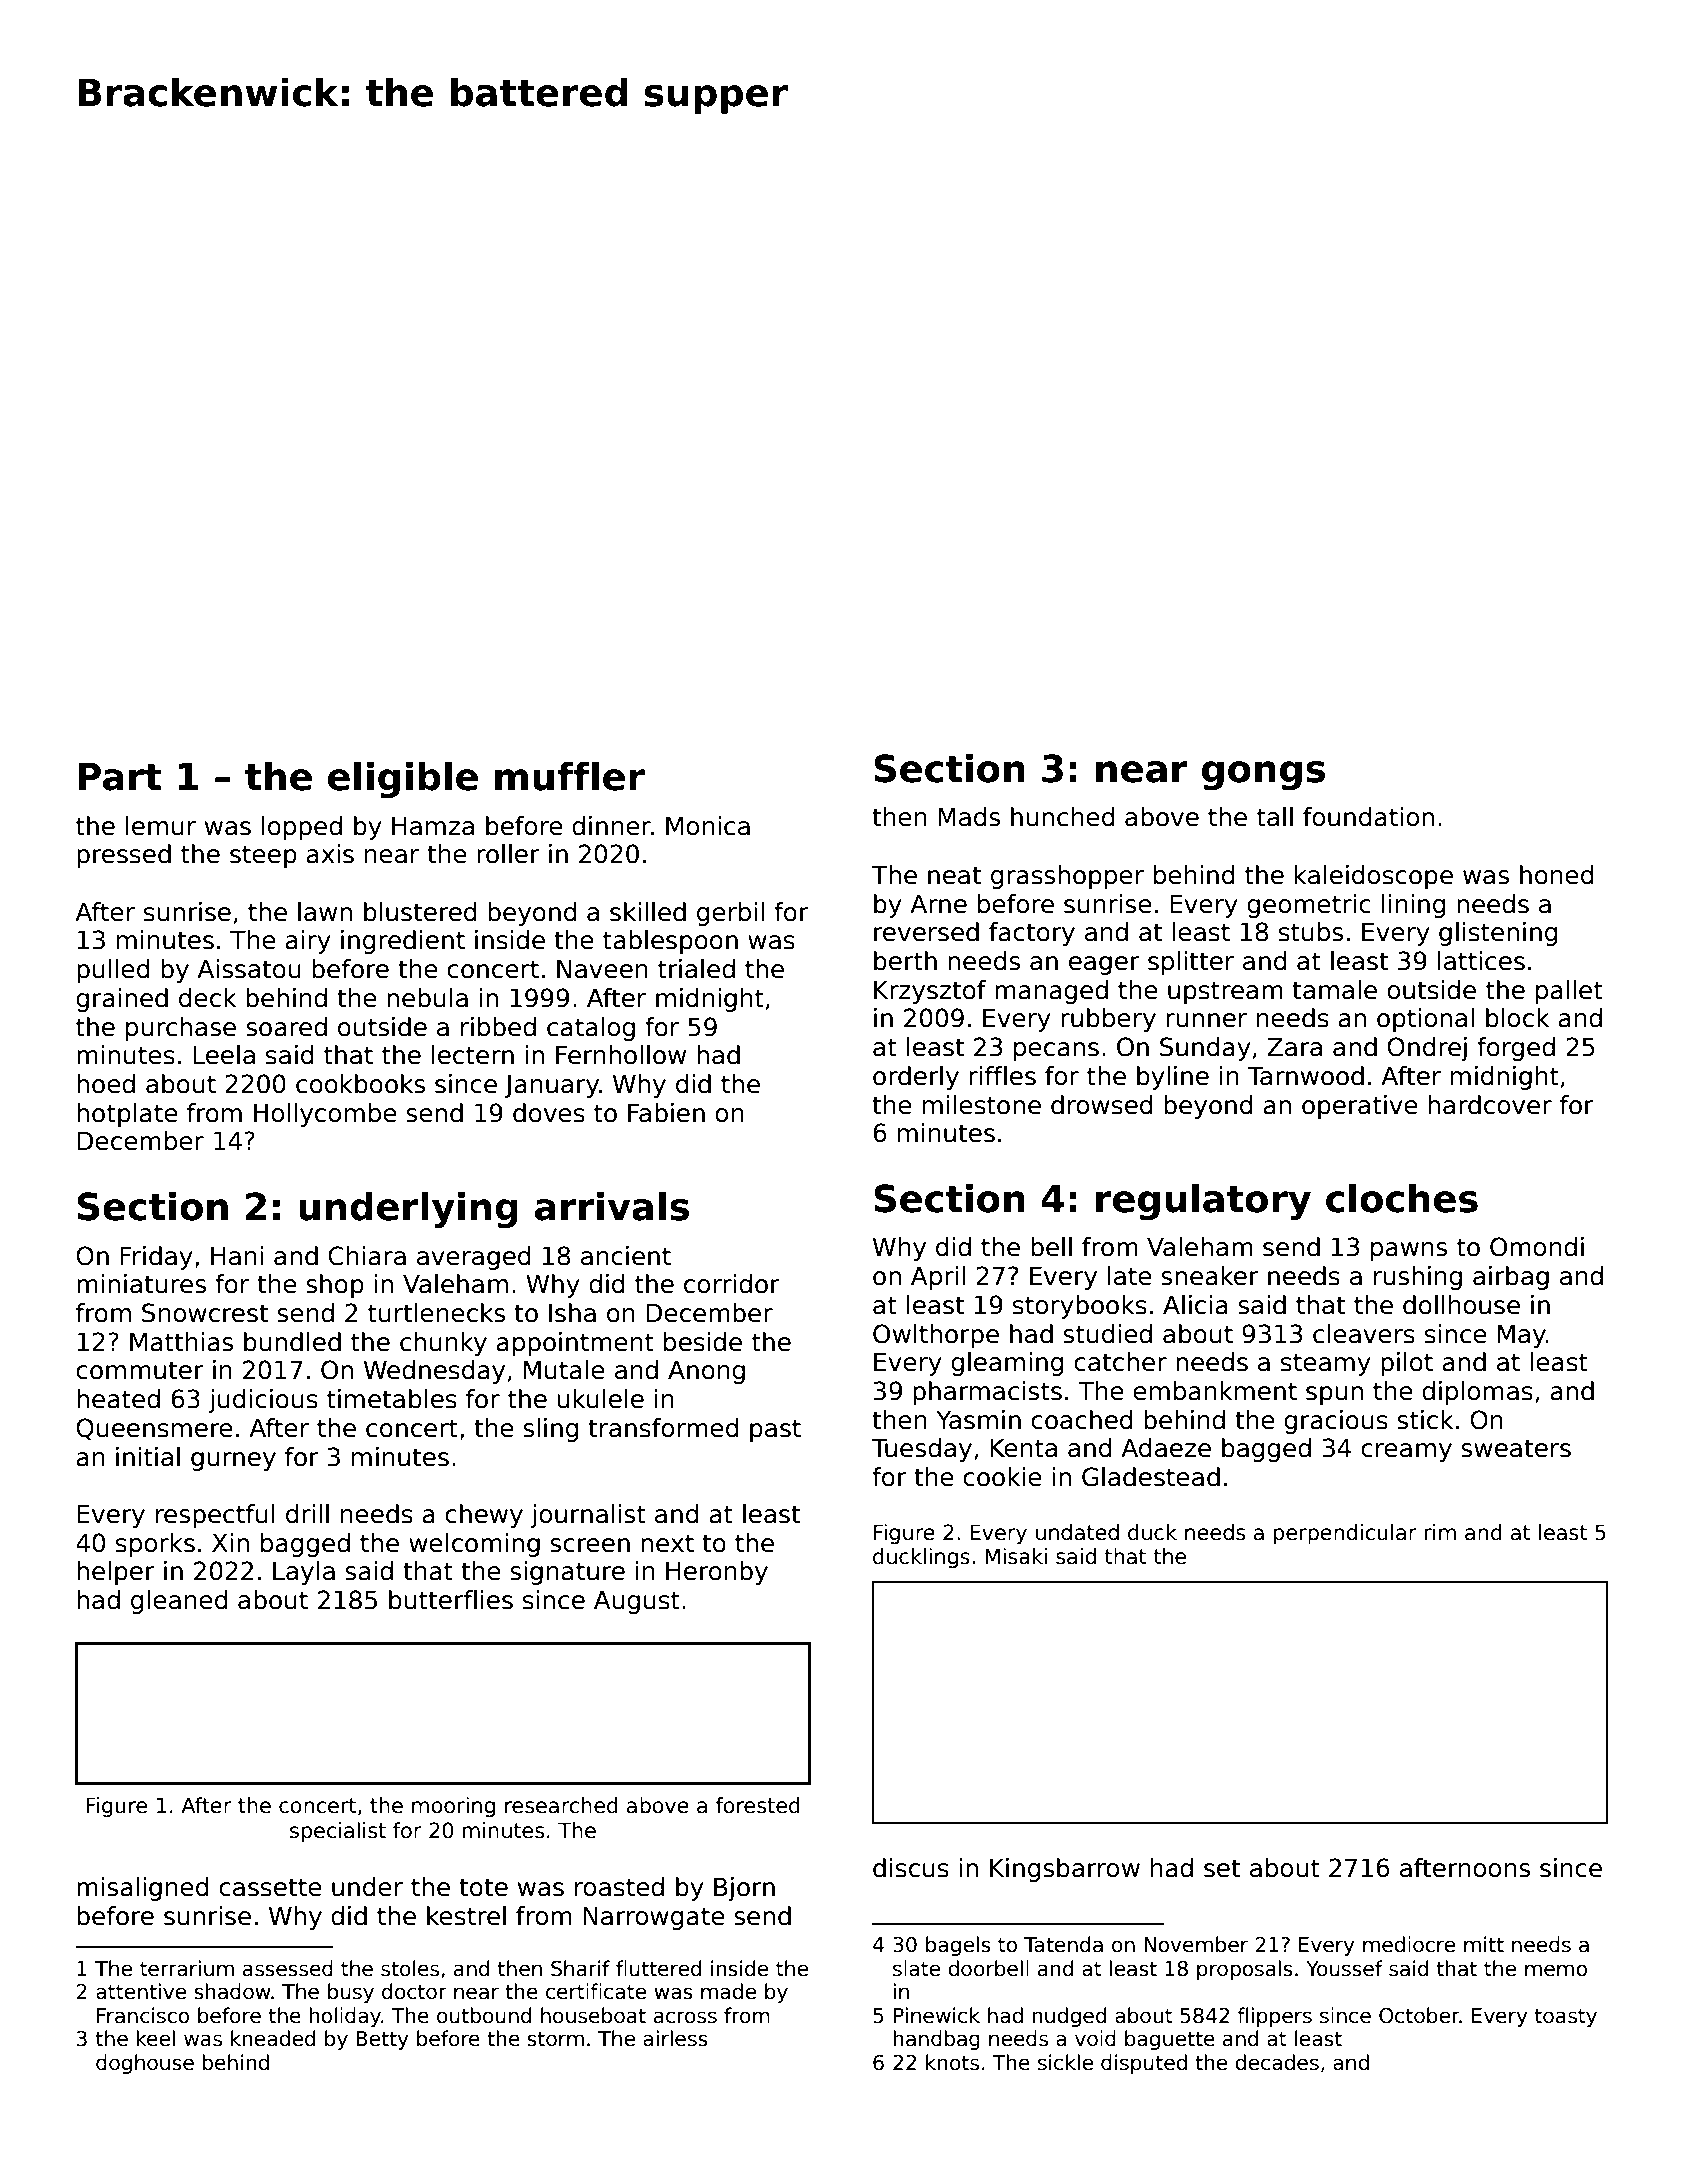 This screenshot has height=2178, width=1683. Describe the element at coordinates (273, 2038) in the screenshot. I see `kneaded` at that location.
